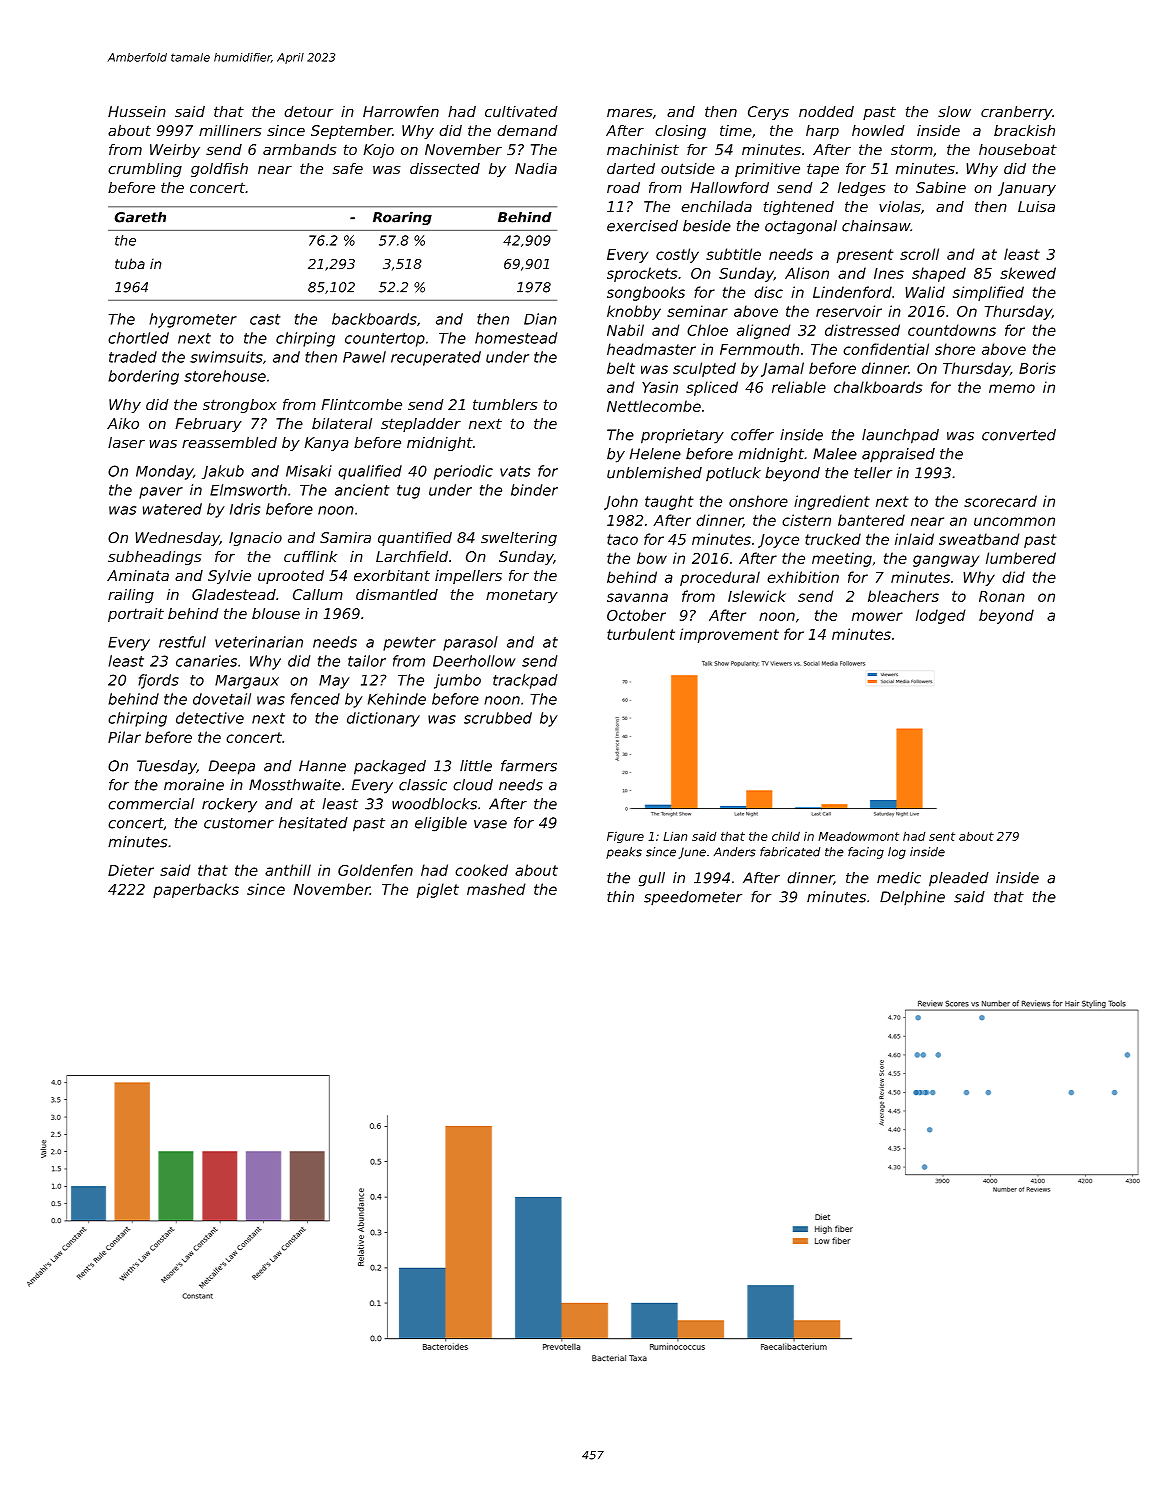 The height and width of the screenshot is (1506, 1164). What do you see at coordinates (914, 539) in the screenshot?
I see `inlaid` at bounding box center [914, 539].
